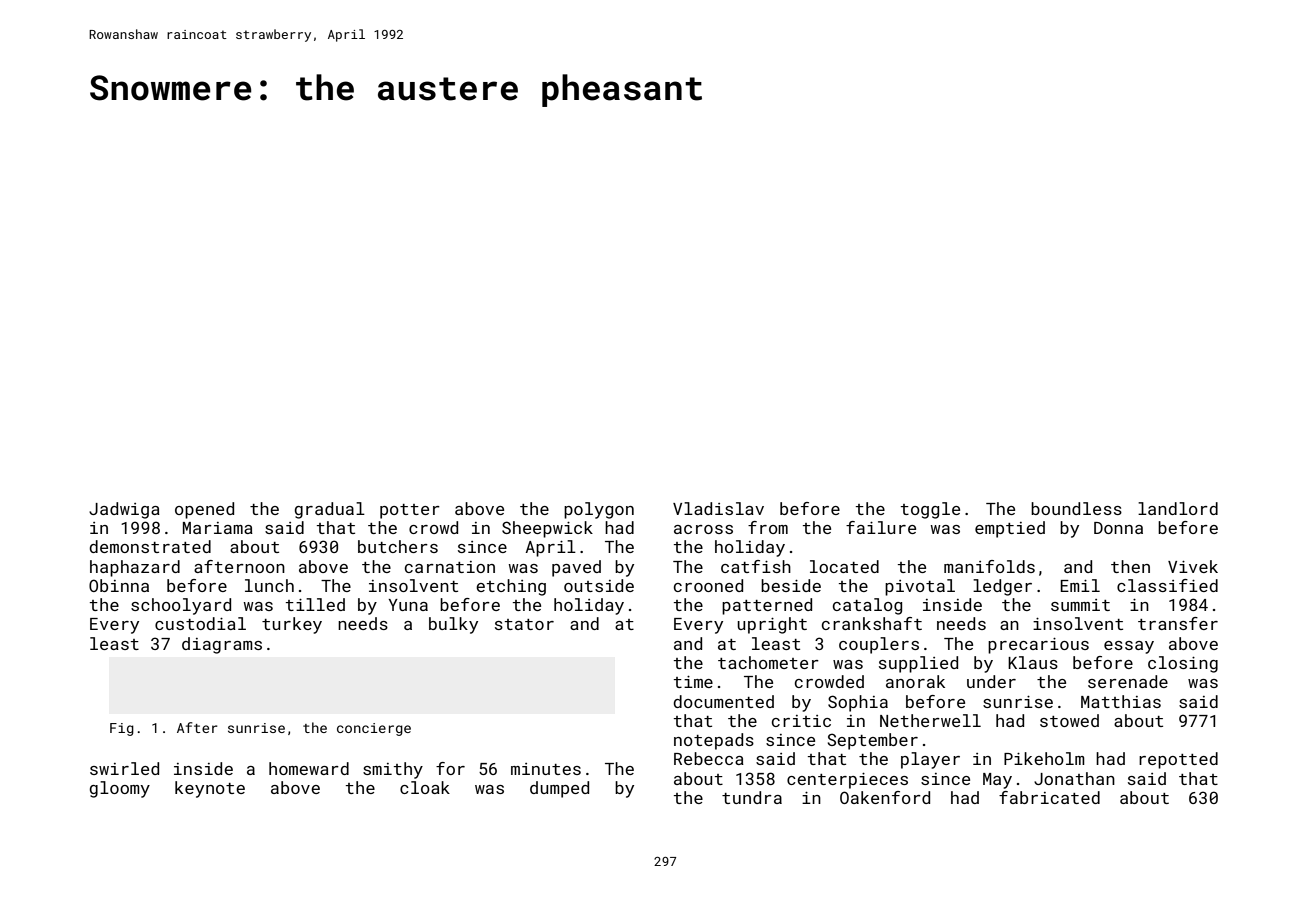 The height and width of the document is (924, 1308). I want to click on polygon, so click(599, 510).
